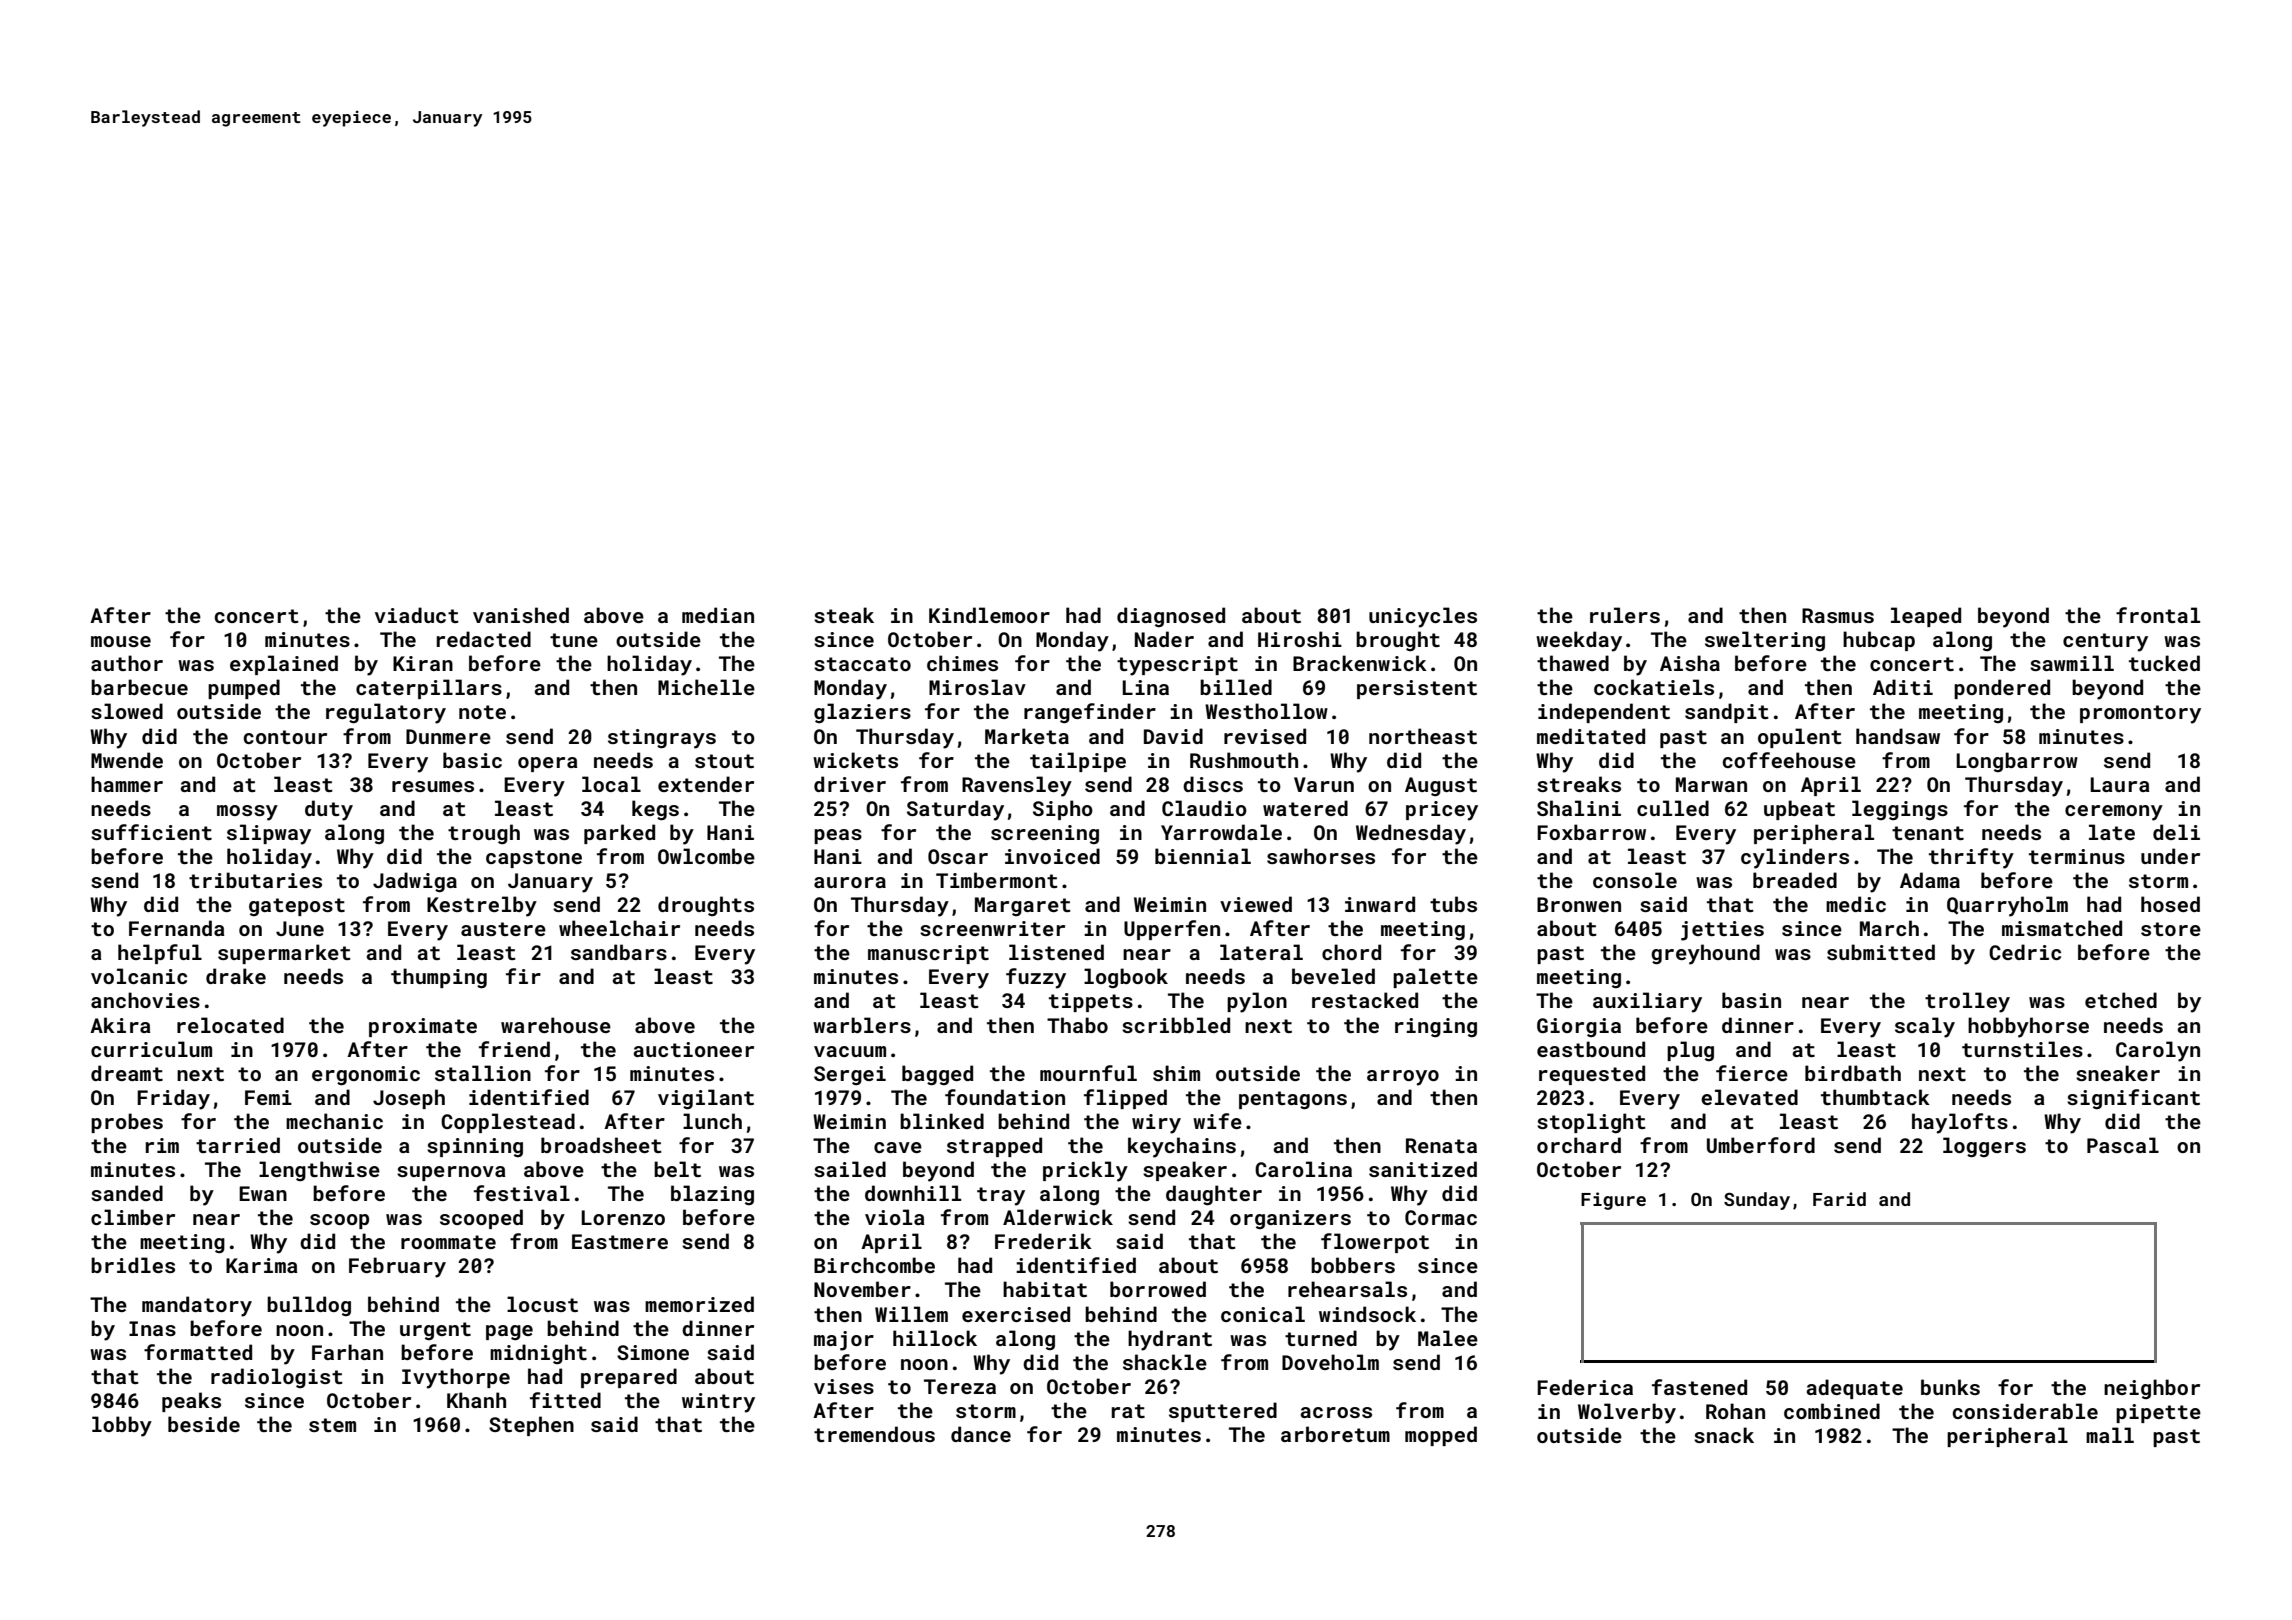 This screenshot has width=2292, height=1620. Describe the element at coordinates (1800, 738) in the screenshot. I see `opulent` at that location.
